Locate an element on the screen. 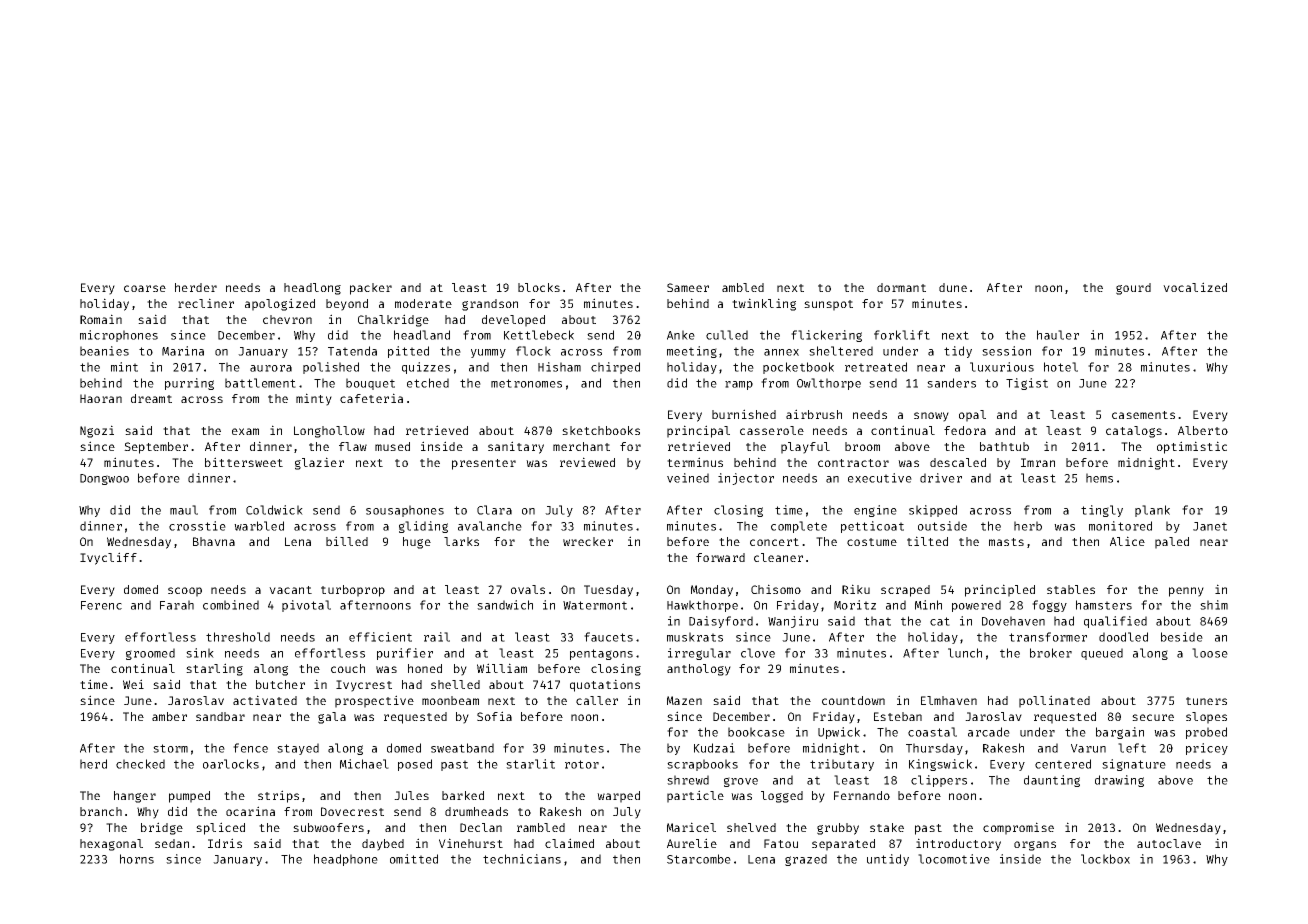 The image size is (1308, 924). Thursday is located at coordinates (934, 749).
